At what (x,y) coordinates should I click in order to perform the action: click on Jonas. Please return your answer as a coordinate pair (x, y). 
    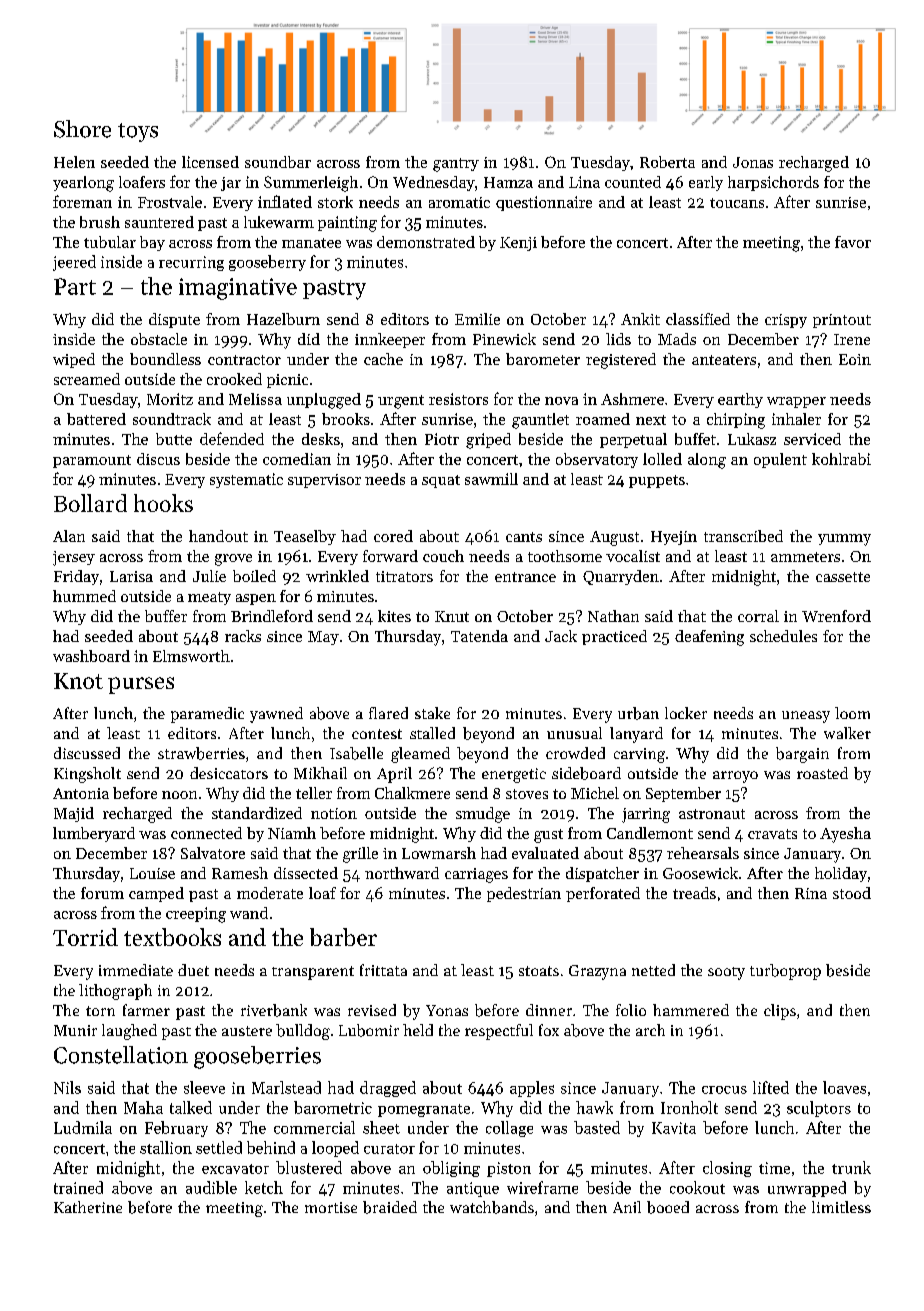
    Looking at the image, I should click on (753, 162).
